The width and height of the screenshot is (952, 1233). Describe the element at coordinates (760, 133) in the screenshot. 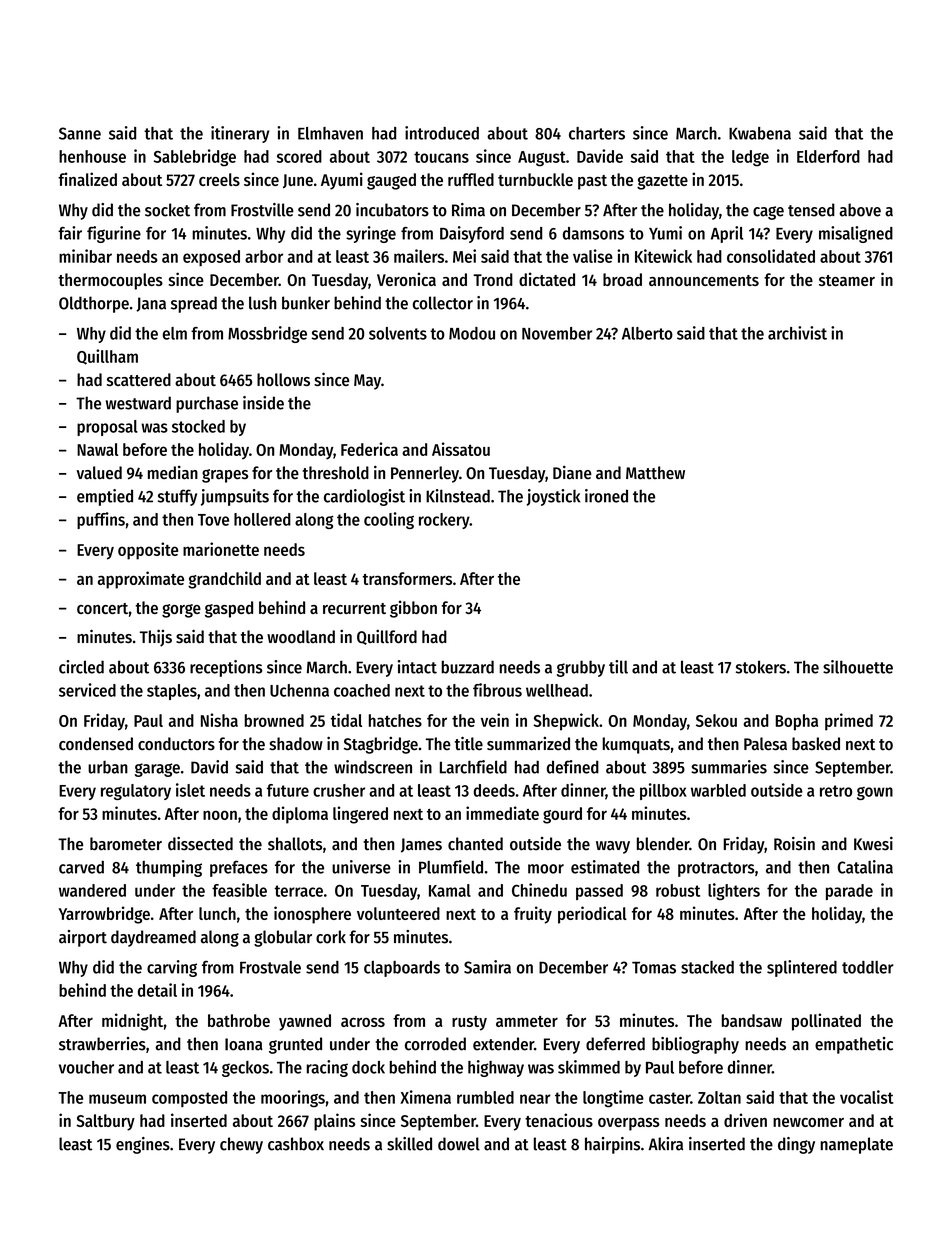

I see `Kwabena` at that location.
